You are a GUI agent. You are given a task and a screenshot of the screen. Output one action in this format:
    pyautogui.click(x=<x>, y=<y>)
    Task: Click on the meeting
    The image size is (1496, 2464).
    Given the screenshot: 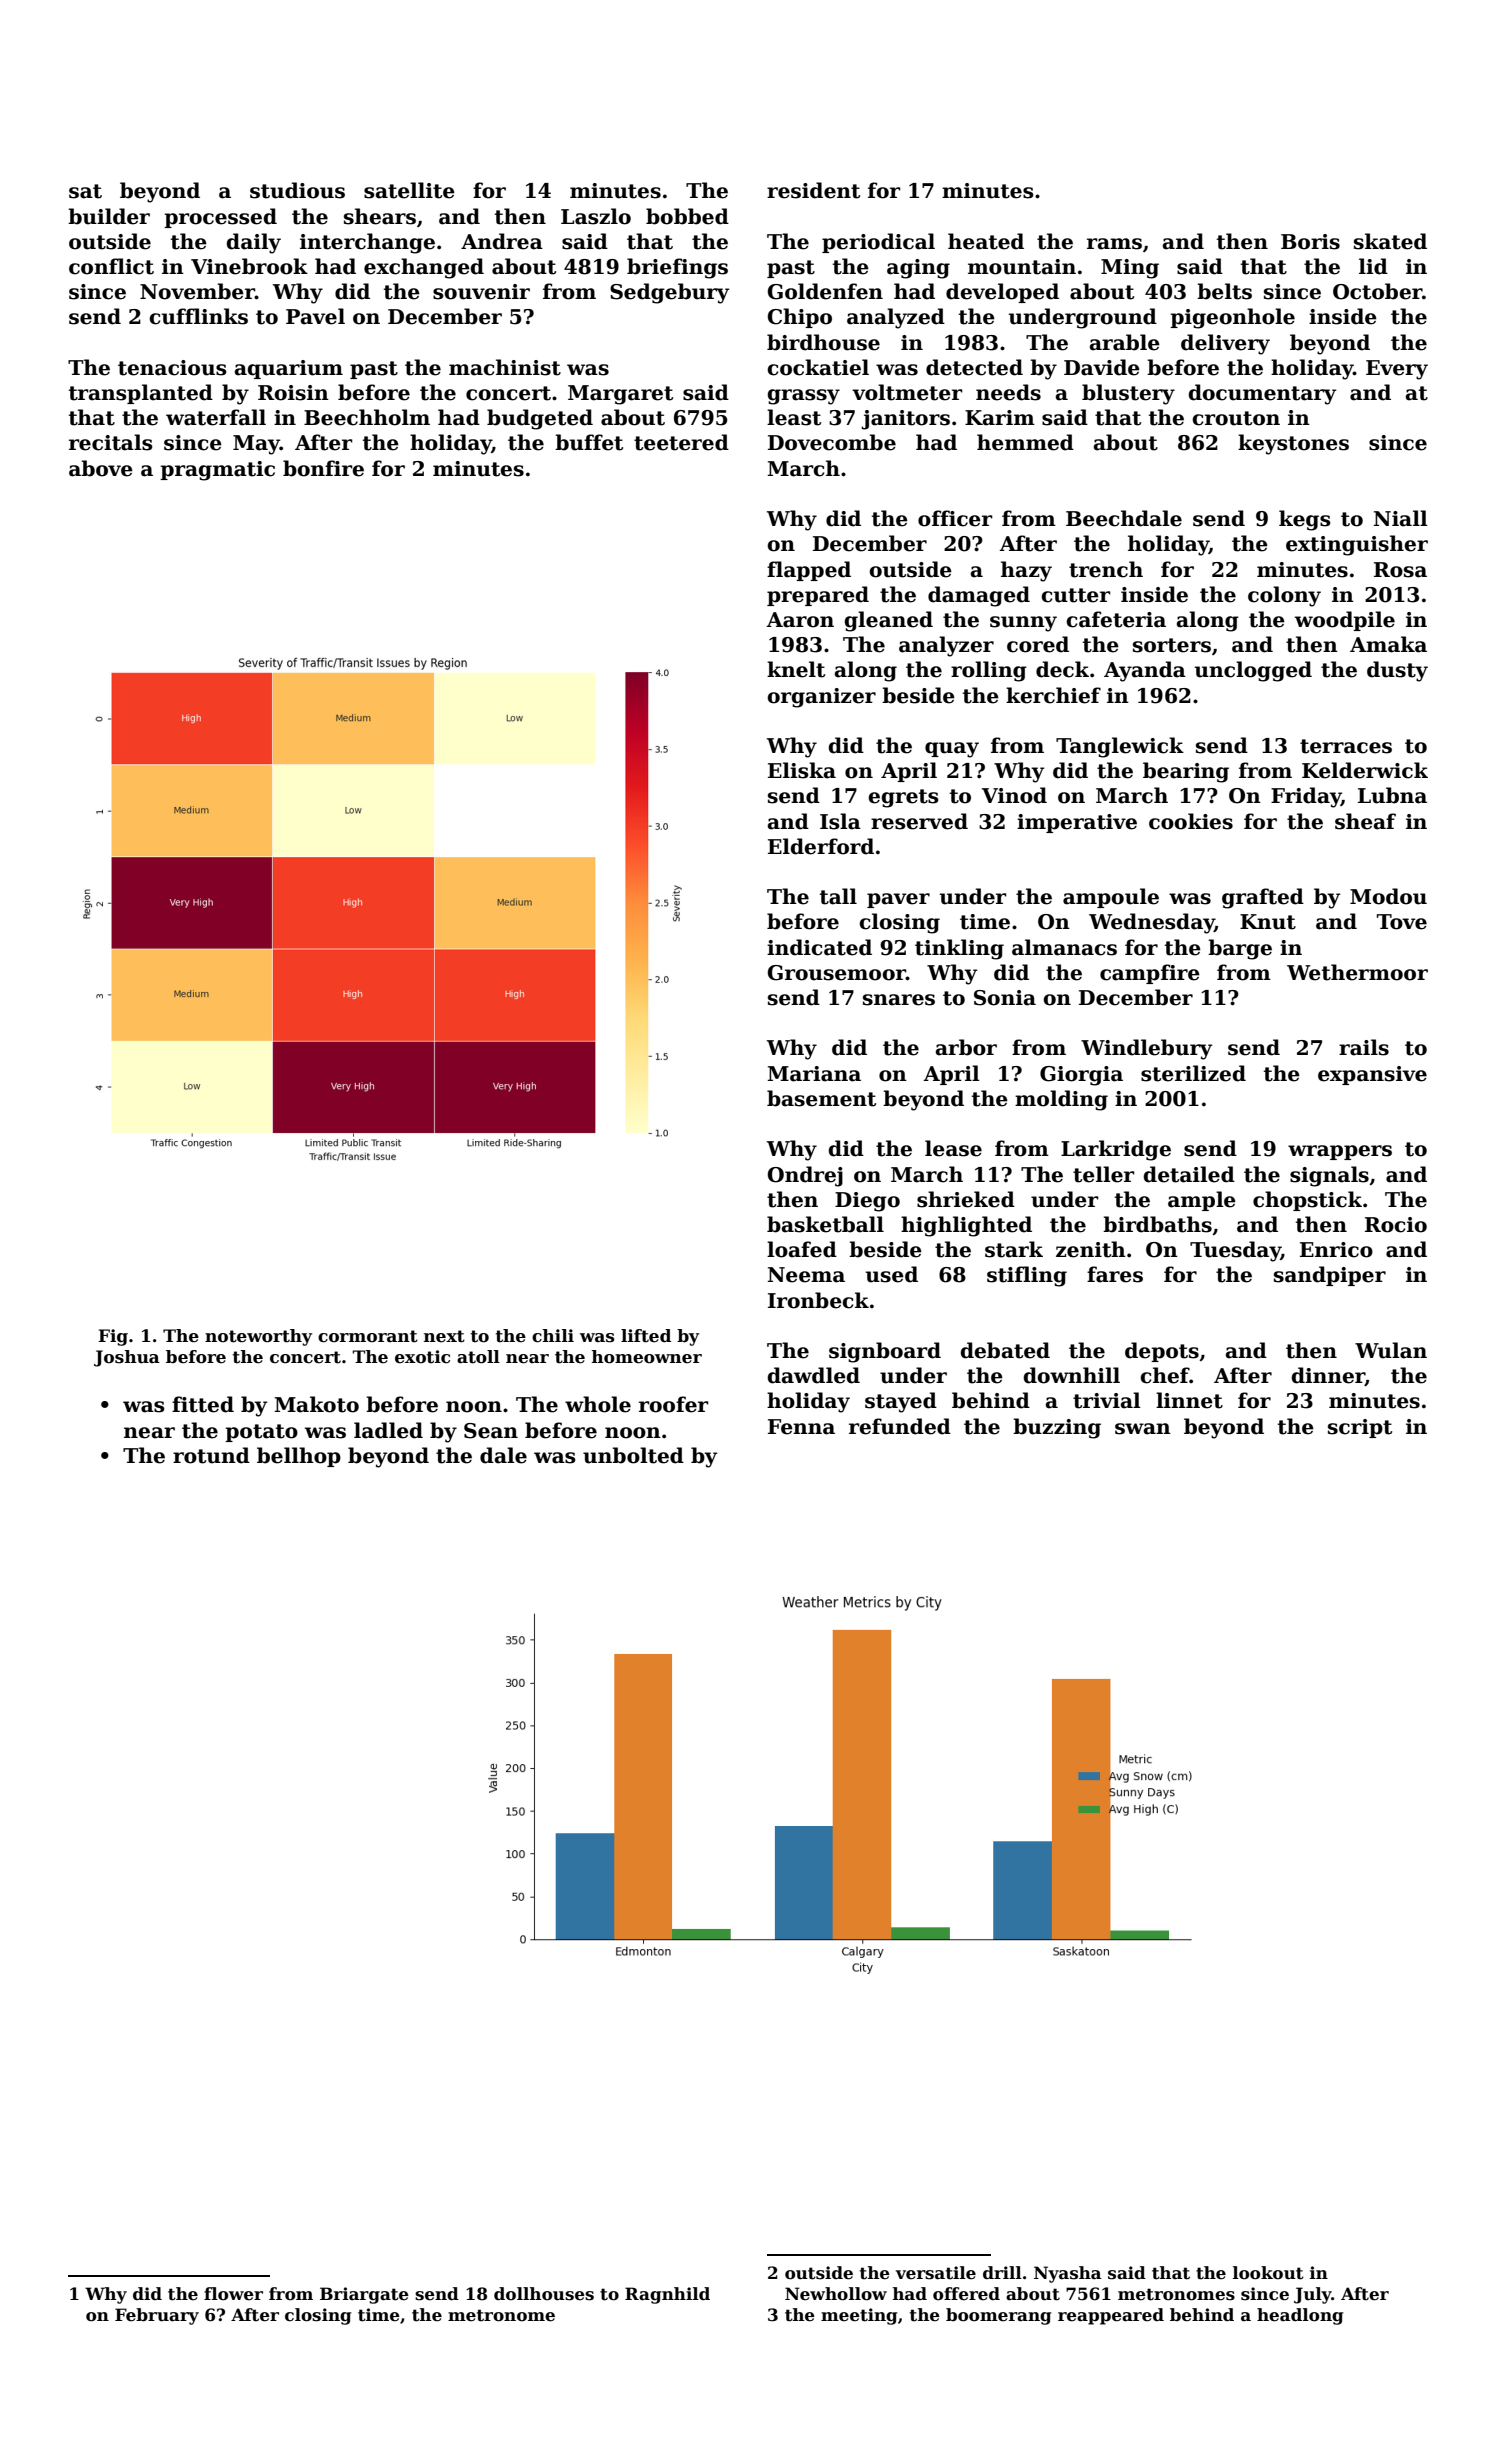 What is the action you would take?
    pyautogui.click(x=859, y=2316)
